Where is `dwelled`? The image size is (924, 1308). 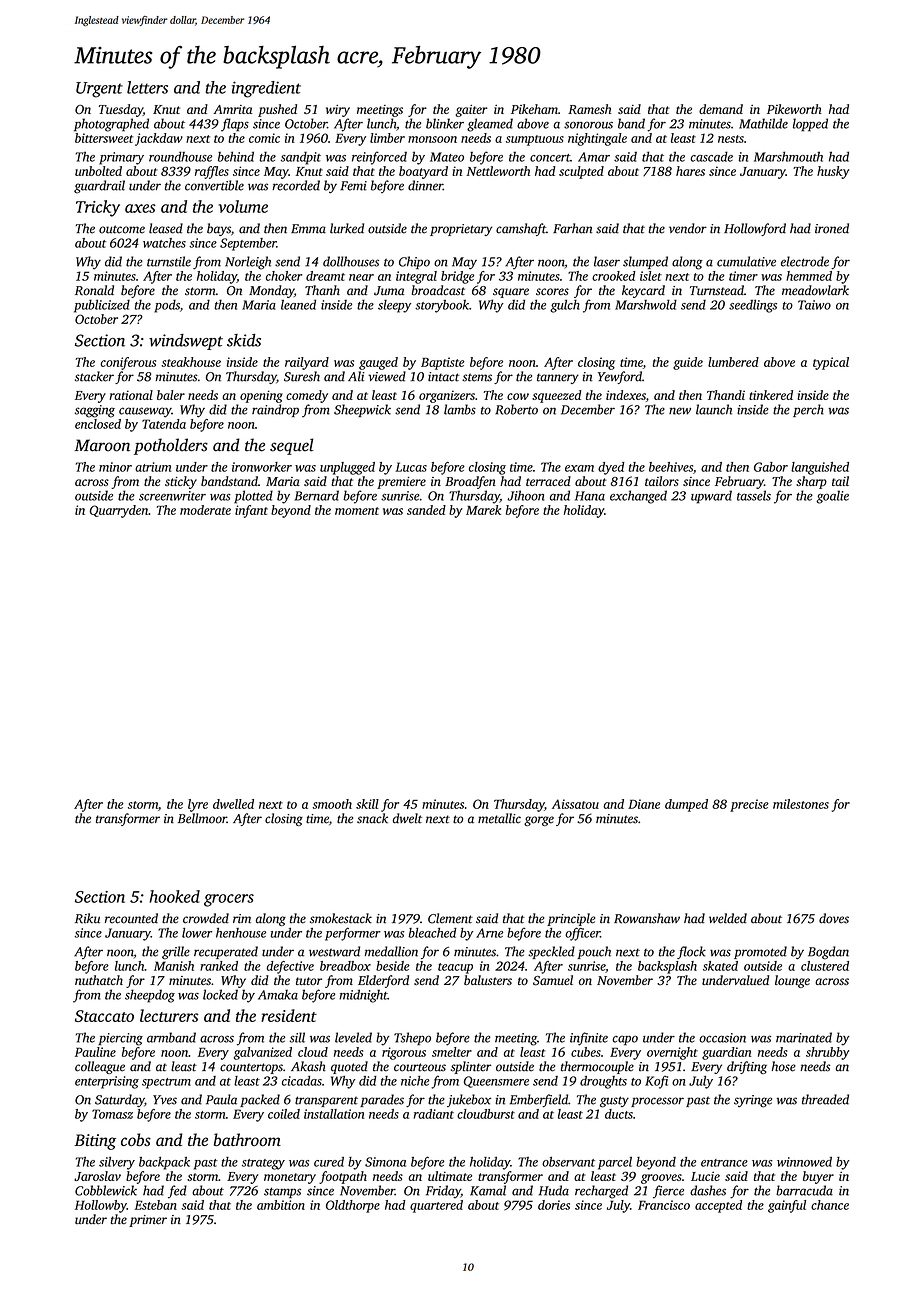
dwelled is located at coordinates (233, 804).
